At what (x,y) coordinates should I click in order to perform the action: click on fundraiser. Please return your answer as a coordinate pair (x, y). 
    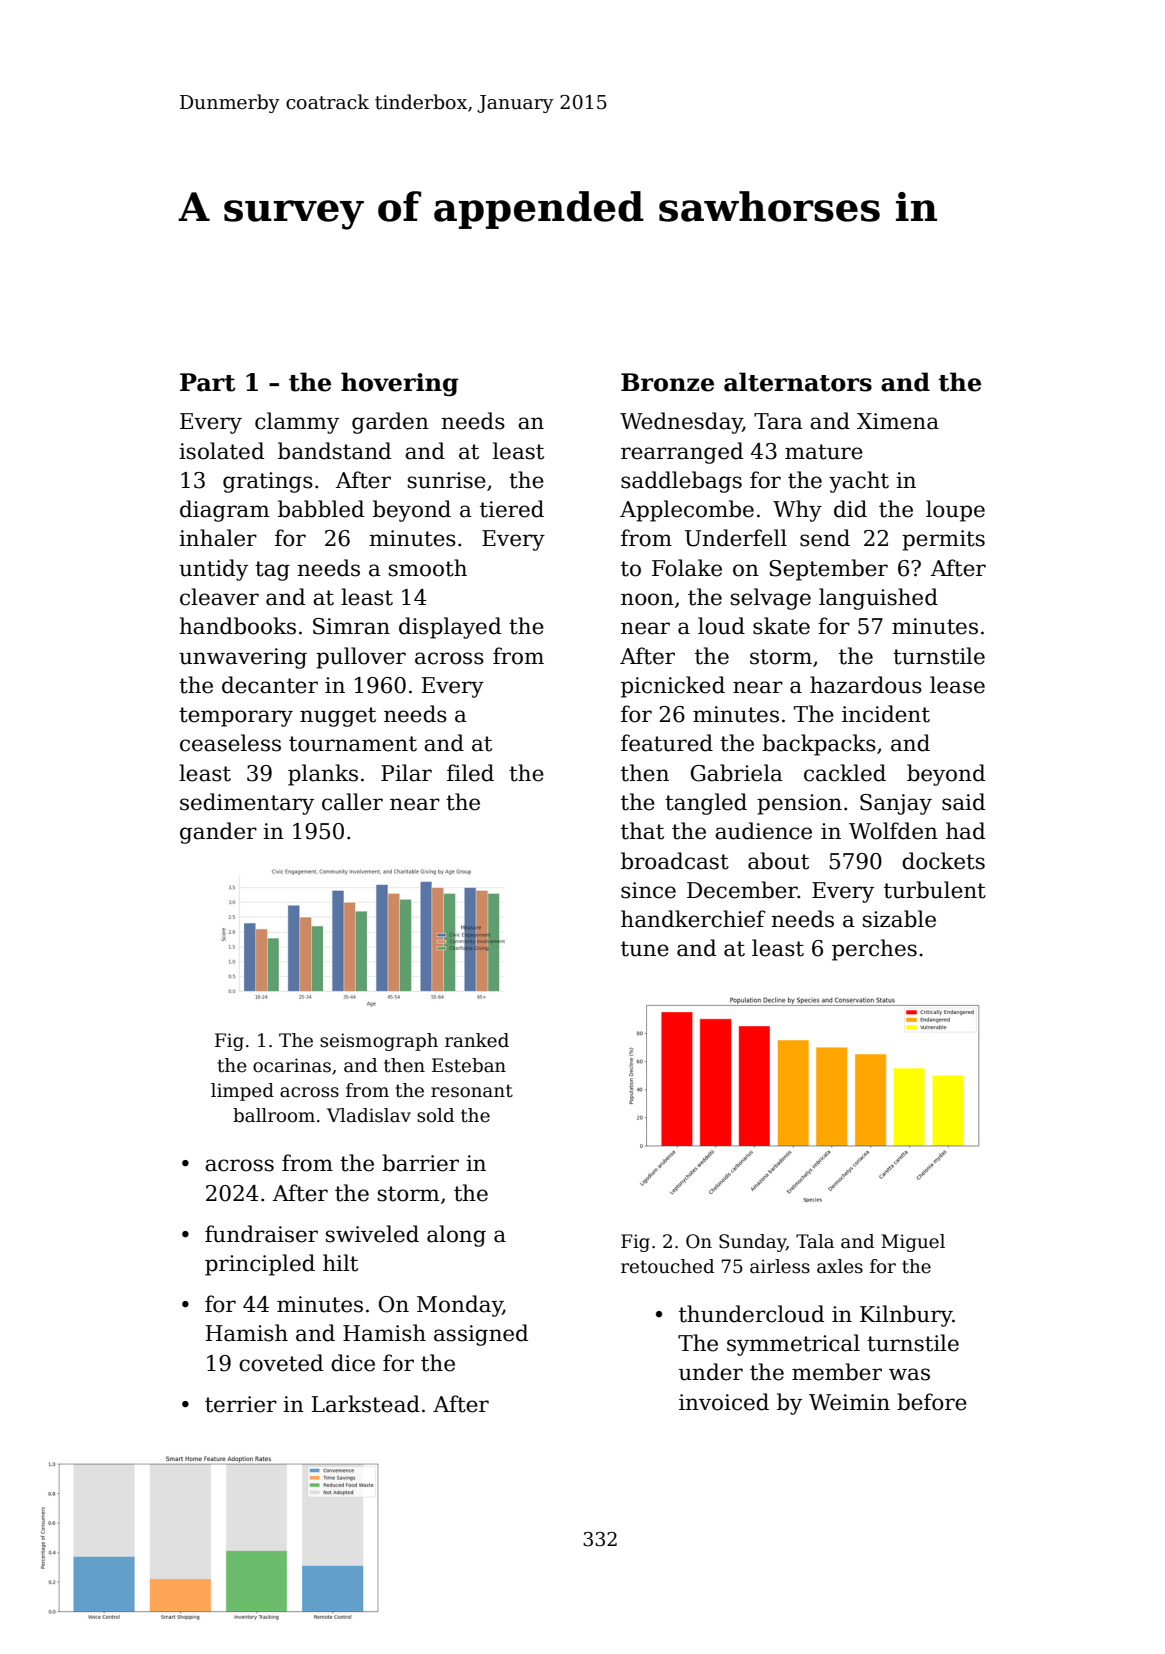
    Looking at the image, I should click on (261, 1234).
